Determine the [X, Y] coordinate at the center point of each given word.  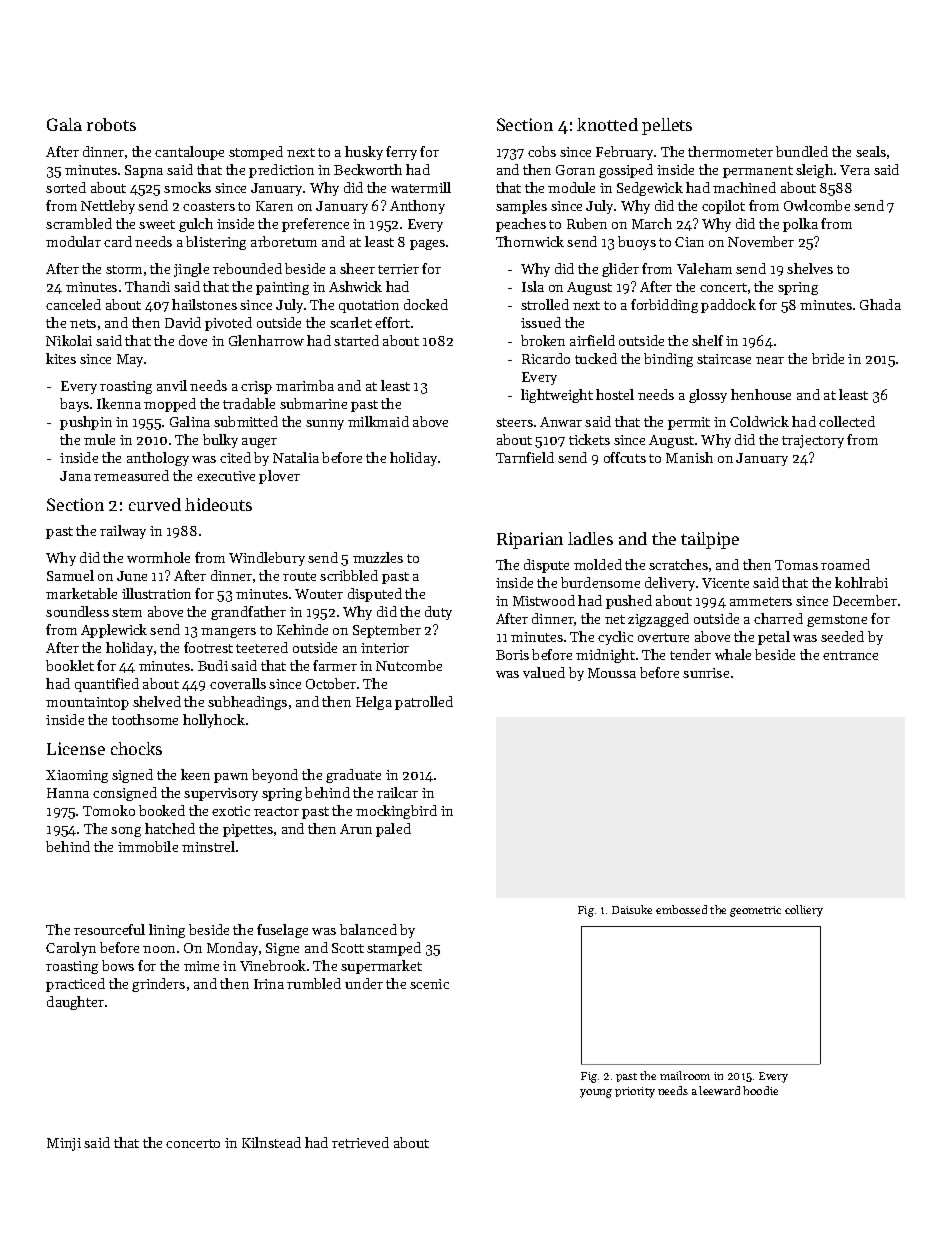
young [596, 1093]
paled [393, 830]
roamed [845, 564]
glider [620, 270]
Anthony [417, 207]
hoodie [760, 1090]
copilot [723, 207]
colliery [804, 911]
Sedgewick [650, 189]
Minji [64, 1144]
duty [438, 613]
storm [124, 269]
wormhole [158, 557]
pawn [231, 778]
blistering [216, 243]
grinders [158, 985]
